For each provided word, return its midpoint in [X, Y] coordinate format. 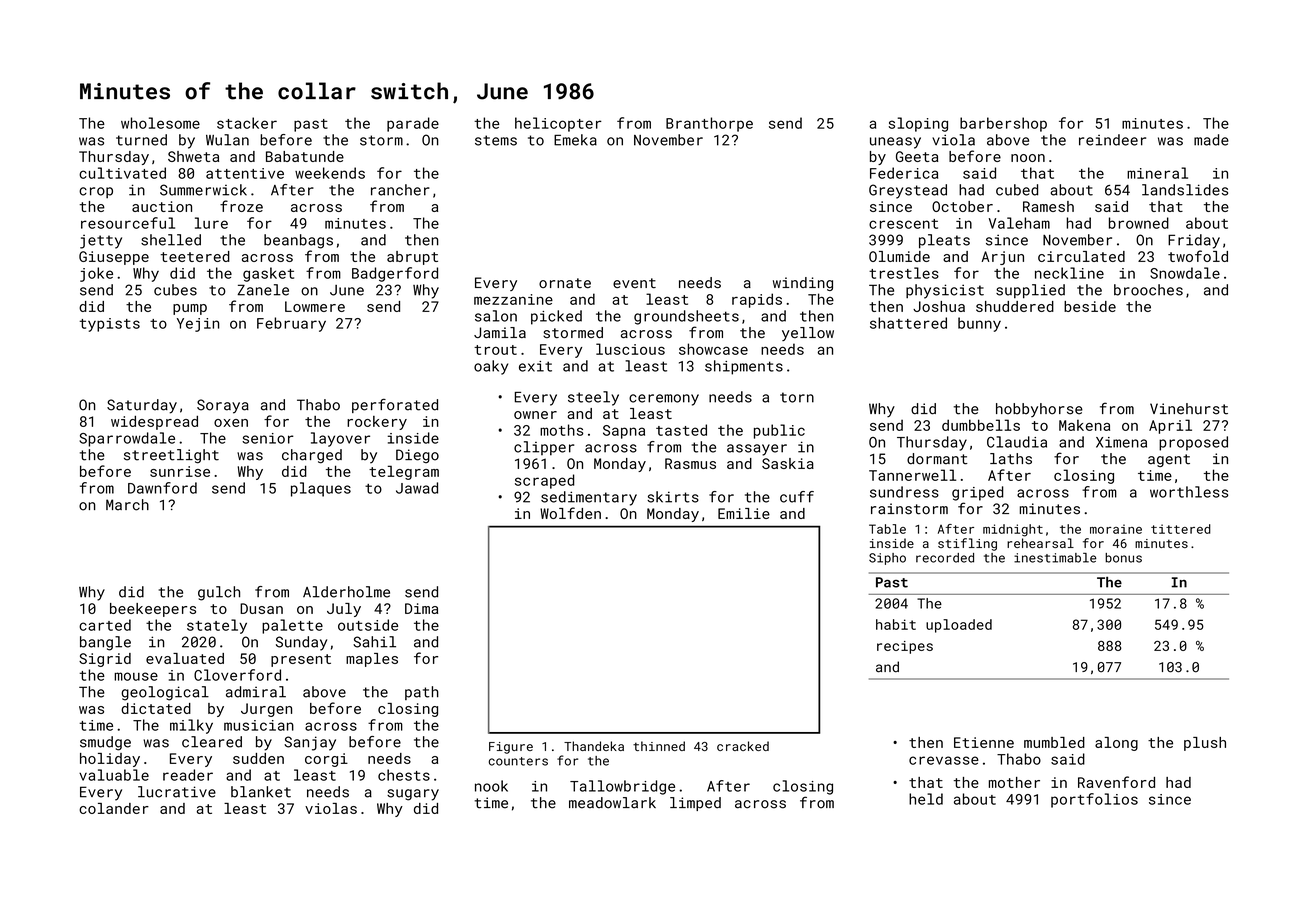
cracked [743, 746]
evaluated [185, 658]
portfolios [1094, 800]
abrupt [412, 258]
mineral [1157, 173]
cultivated [122, 173]
